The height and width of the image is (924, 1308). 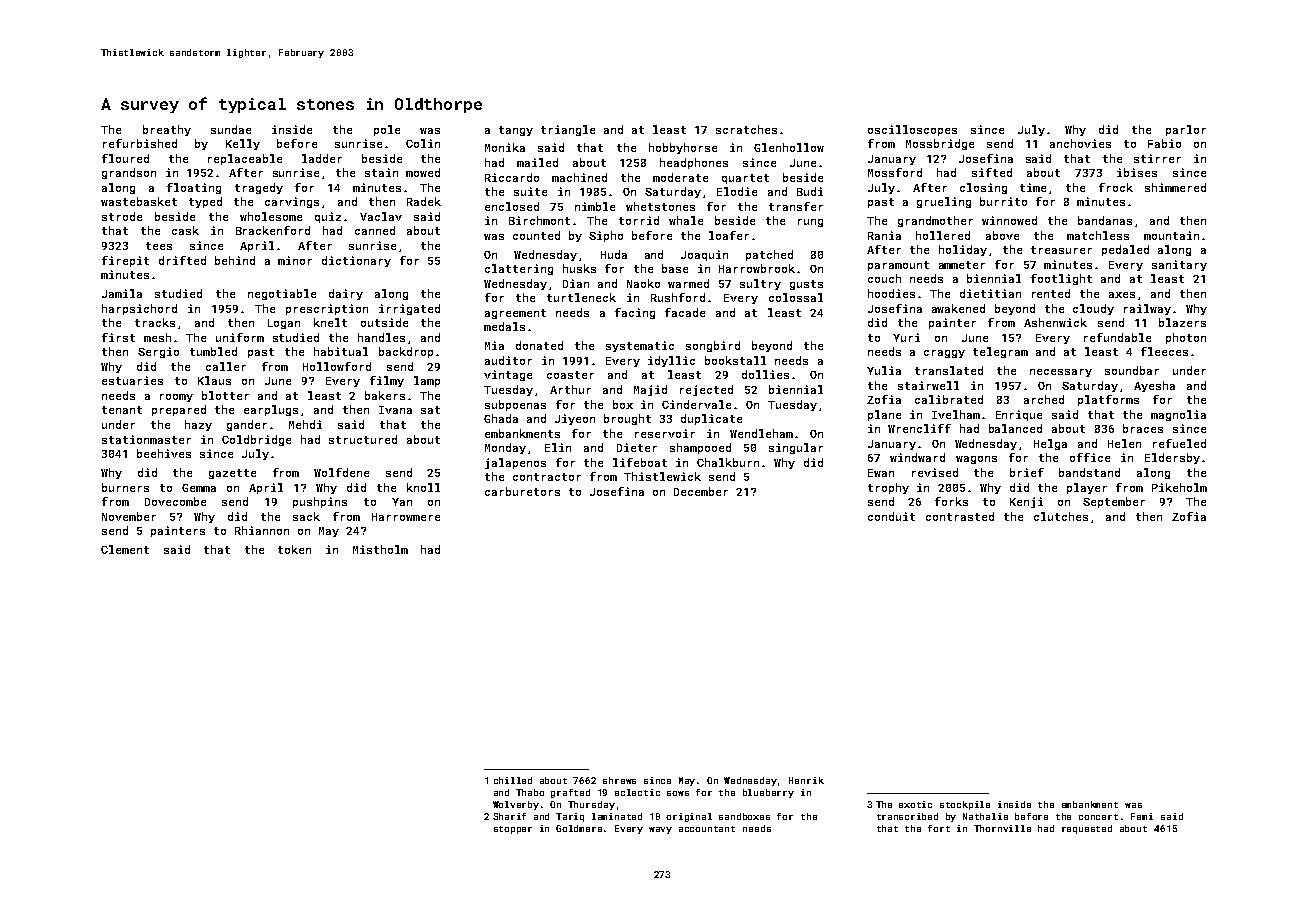 What do you see at coordinates (125, 261) in the image?
I see `firepit` at bounding box center [125, 261].
